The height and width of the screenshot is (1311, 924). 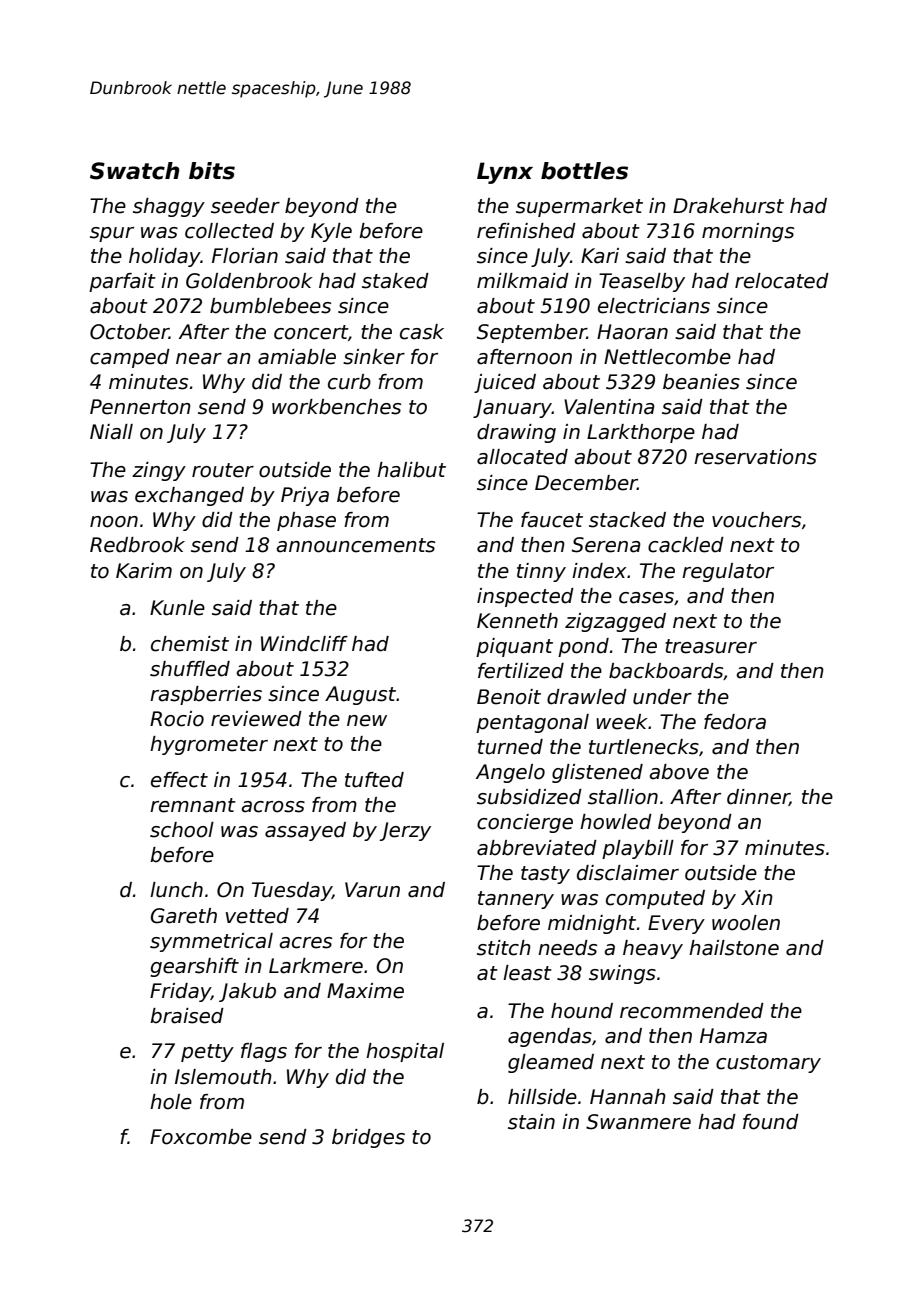 I want to click on fedora, so click(x=735, y=722).
